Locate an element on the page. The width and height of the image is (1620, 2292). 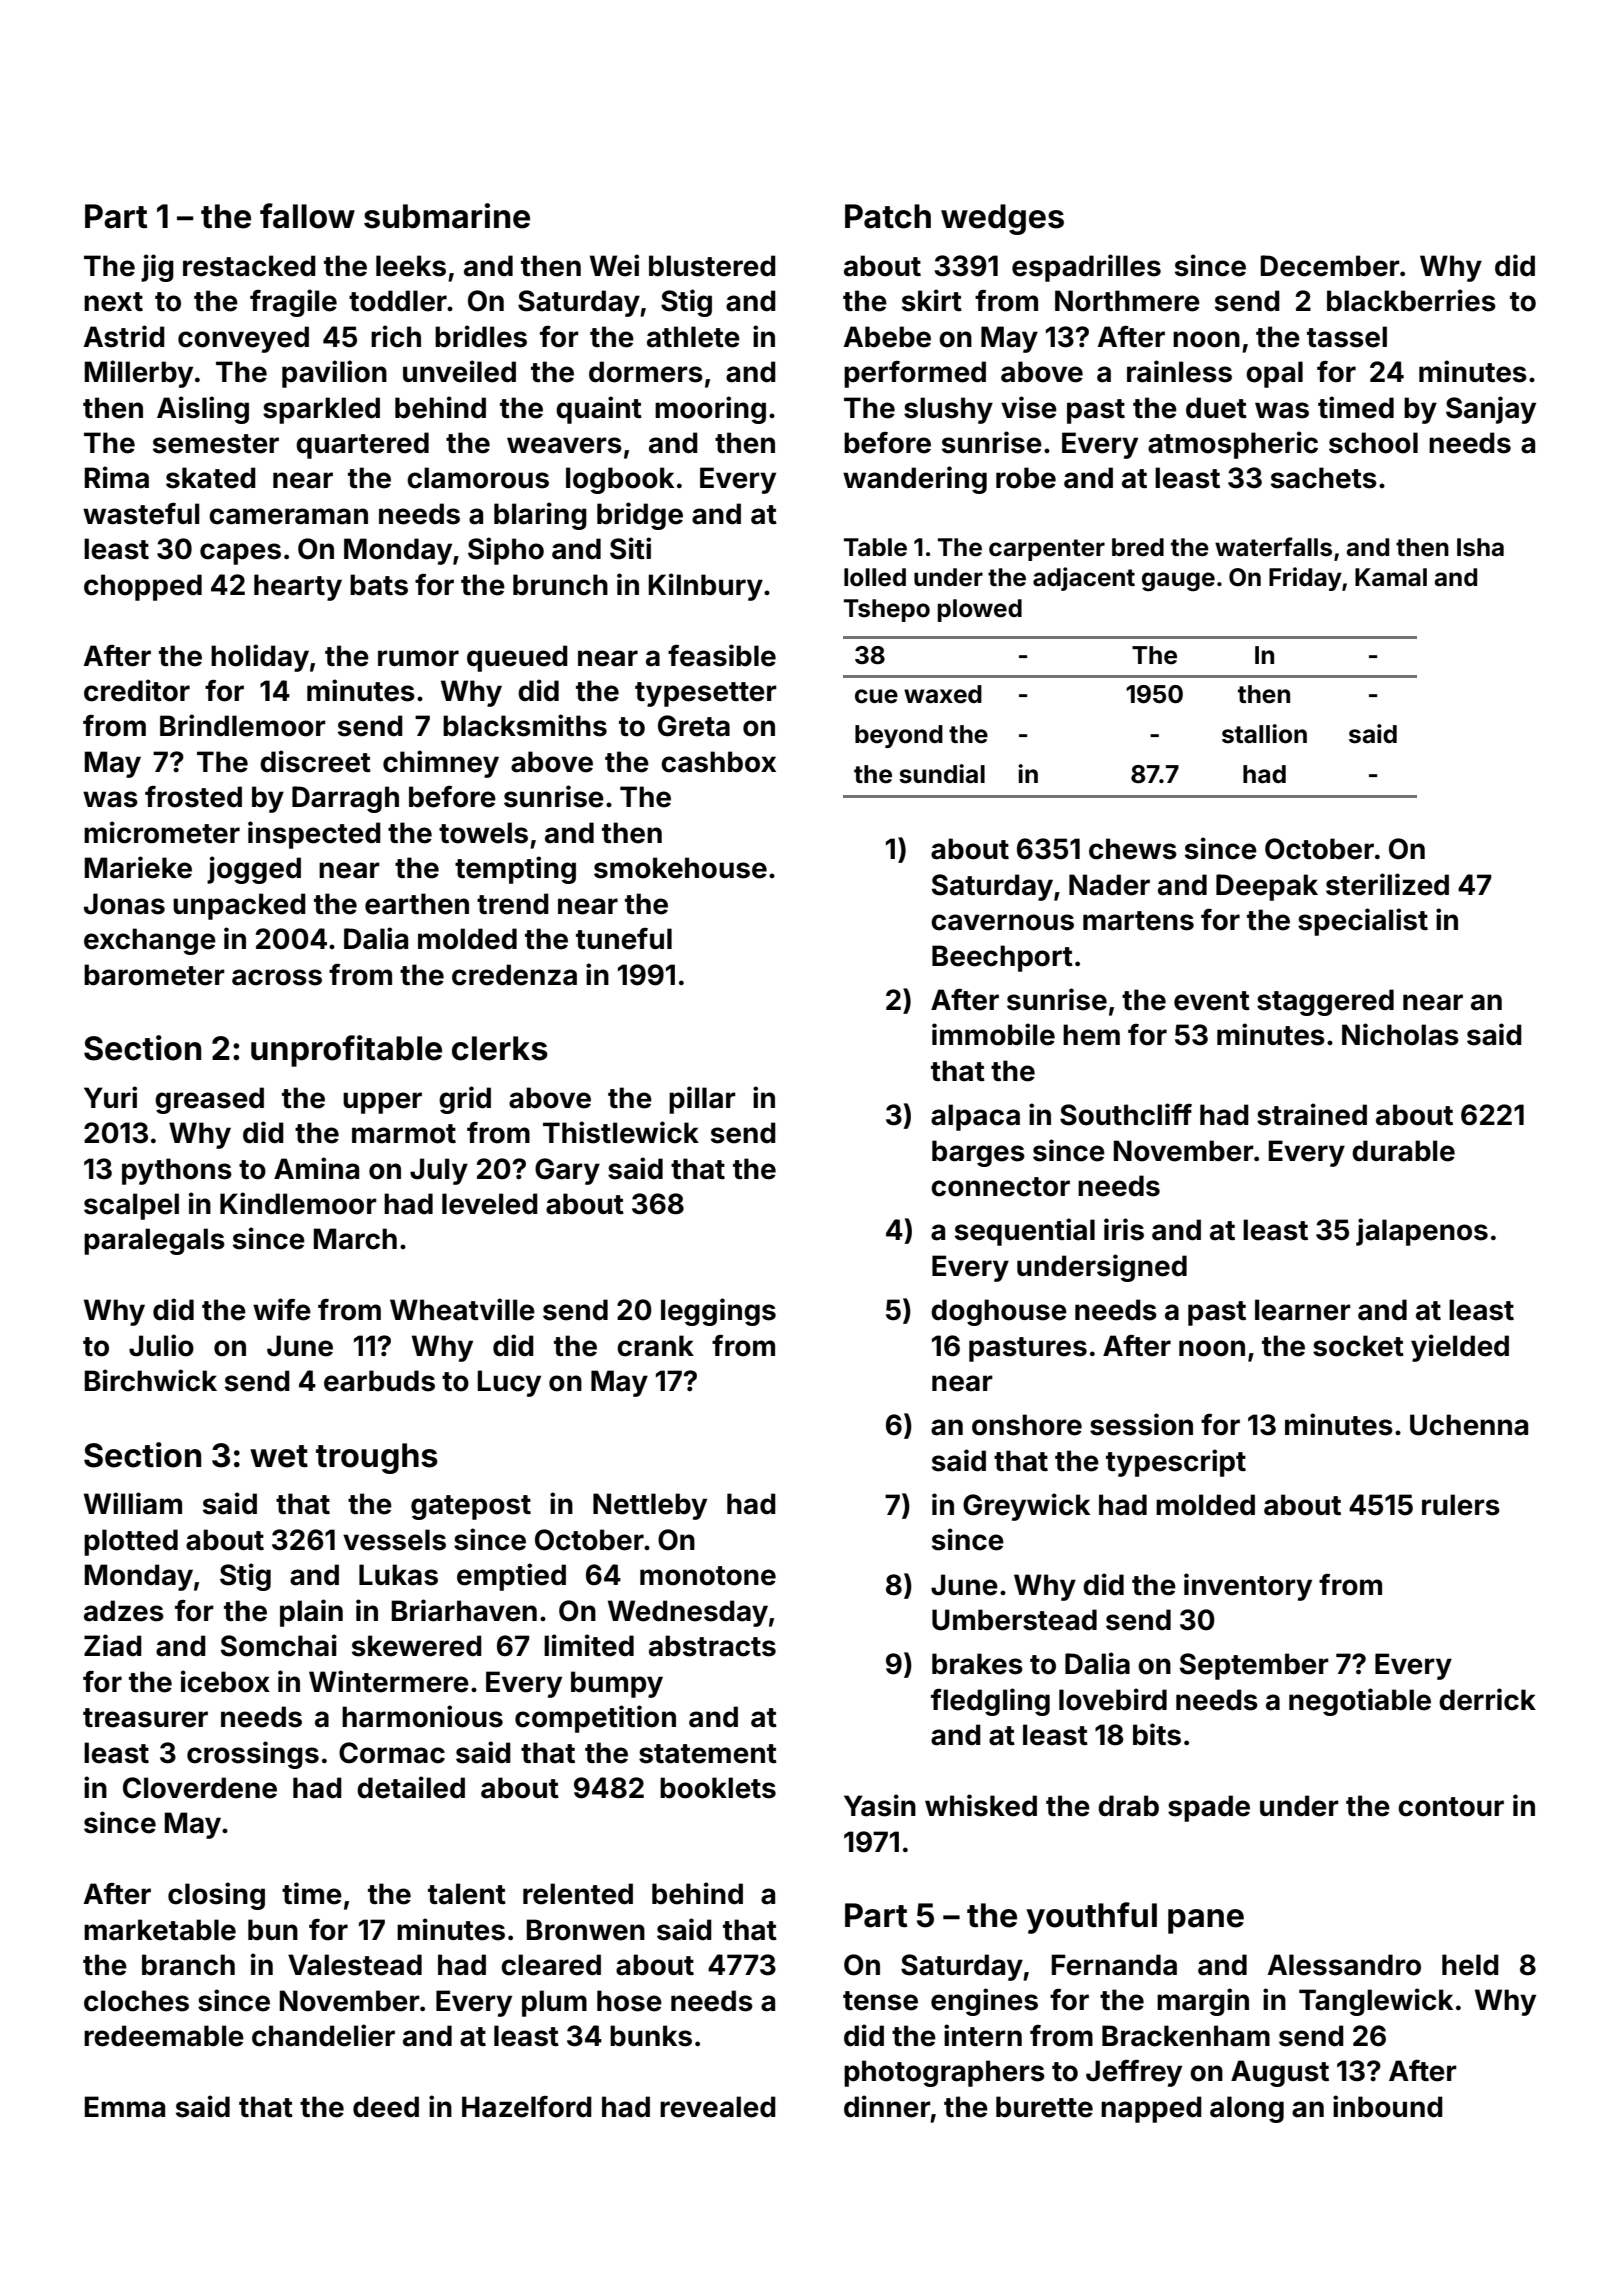
revealed is located at coordinates (718, 2107).
